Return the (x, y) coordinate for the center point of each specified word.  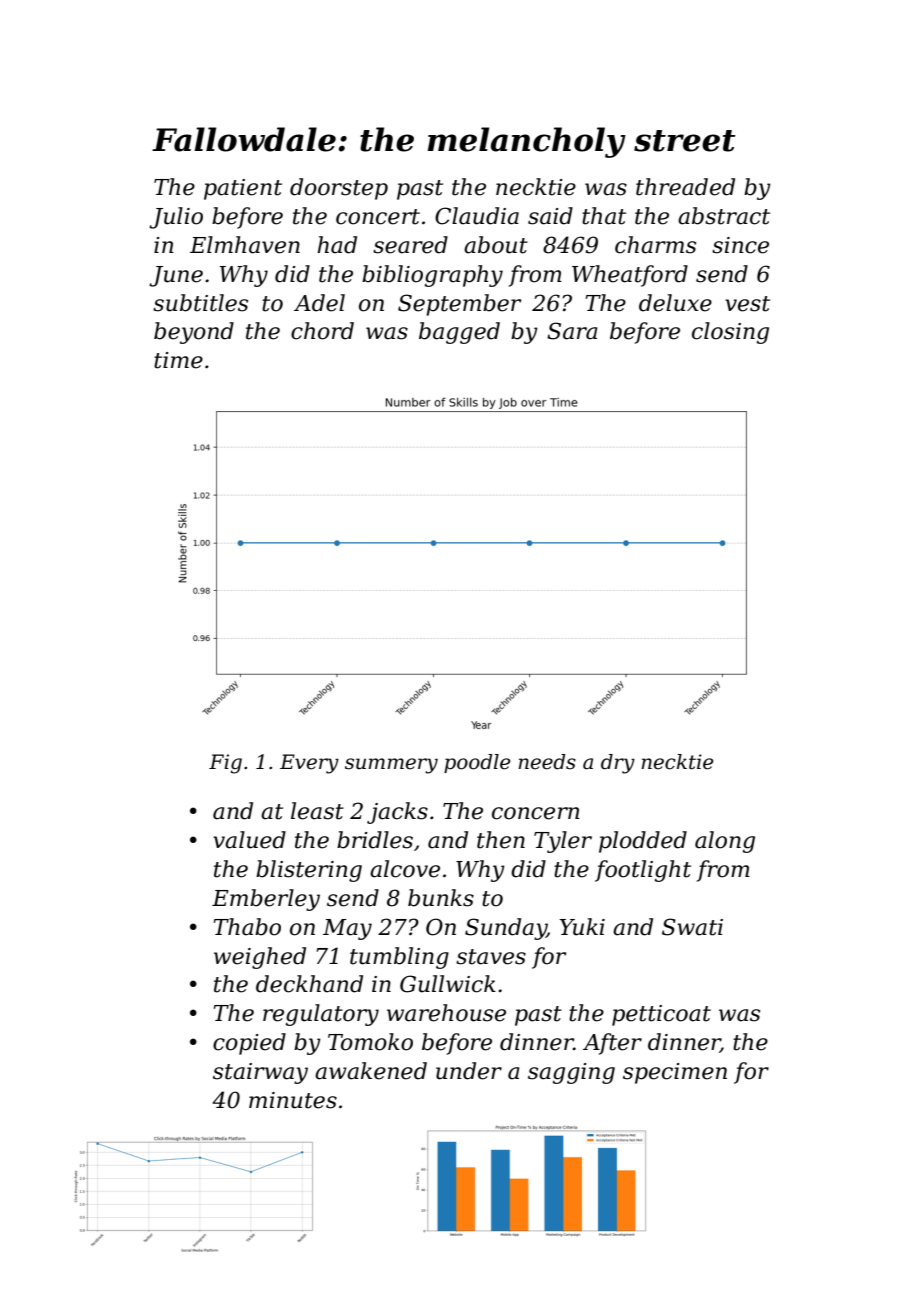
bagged (459, 333)
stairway (260, 1073)
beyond (194, 333)
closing (730, 333)
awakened (371, 1071)
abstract (724, 216)
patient (243, 189)
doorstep (339, 189)
